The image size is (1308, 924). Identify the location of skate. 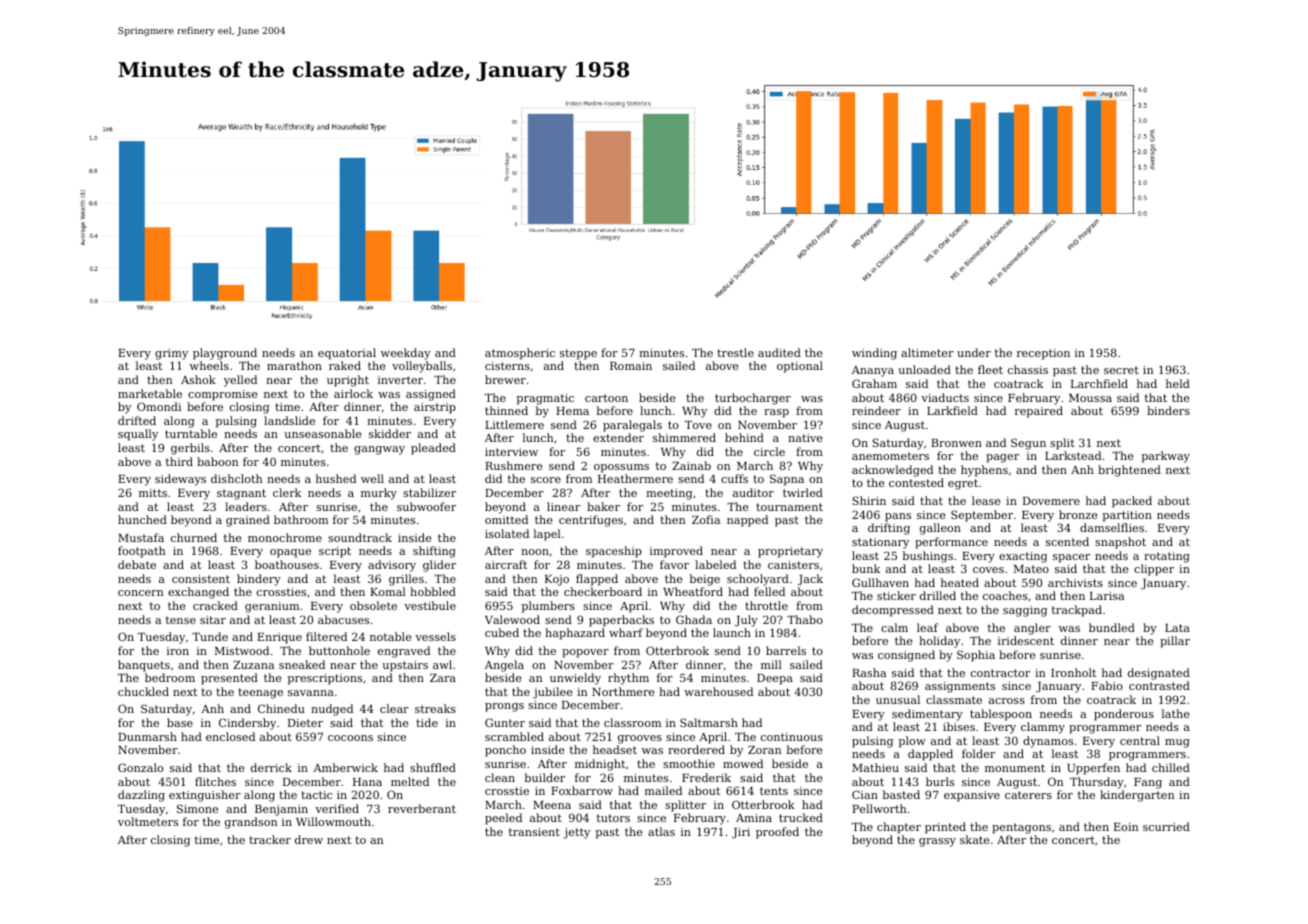
(975, 839).
